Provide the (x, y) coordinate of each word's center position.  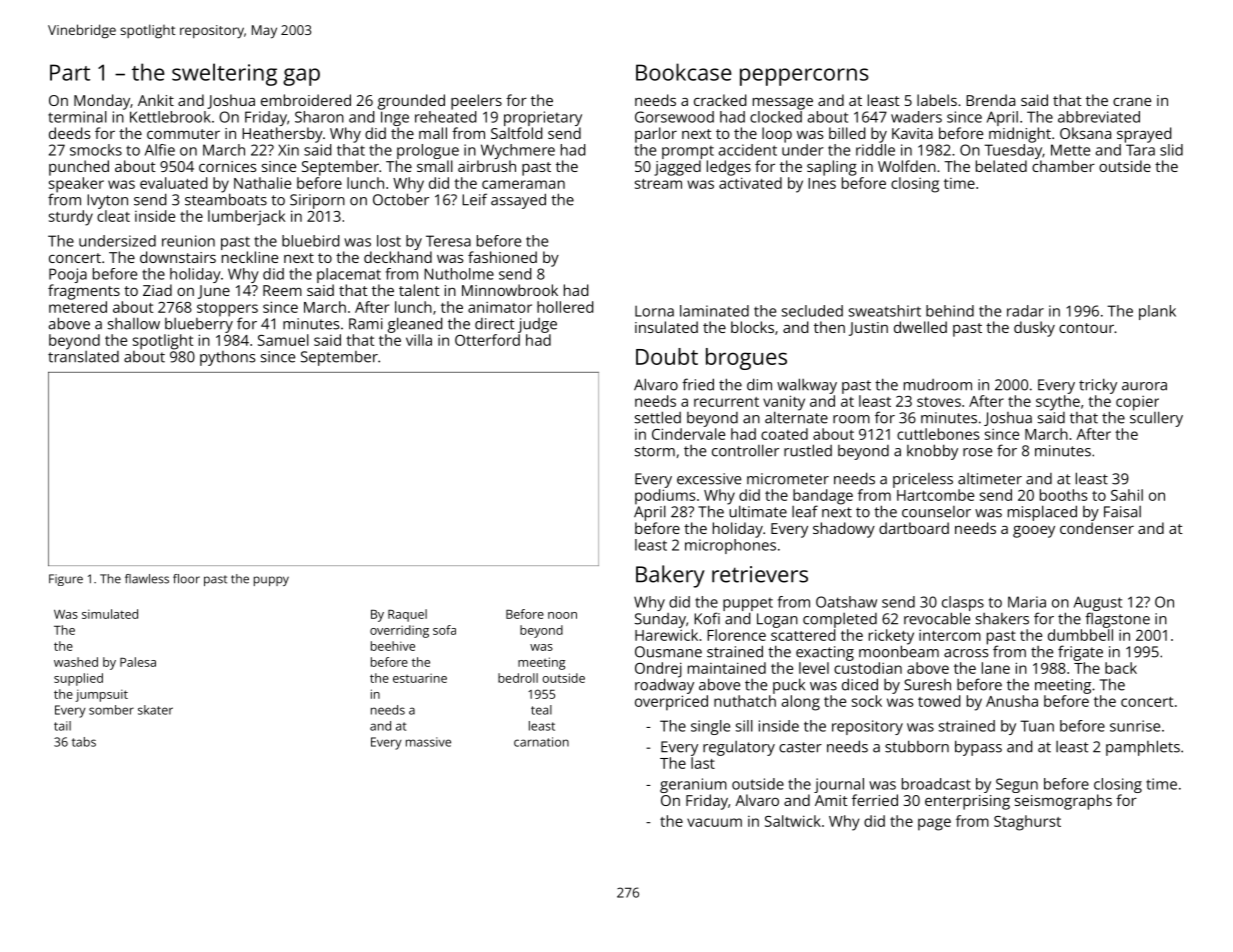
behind (950, 311)
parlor (656, 135)
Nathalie (262, 183)
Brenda (990, 100)
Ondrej (658, 670)
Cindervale (688, 434)
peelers (476, 102)
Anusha (1012, 701)
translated (83, 357)
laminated (714, 311)
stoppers (227, 310)
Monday (102, 102)
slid (1171, 150)
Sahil (1127, 495)
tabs (84, 742)
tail (62, 726)
